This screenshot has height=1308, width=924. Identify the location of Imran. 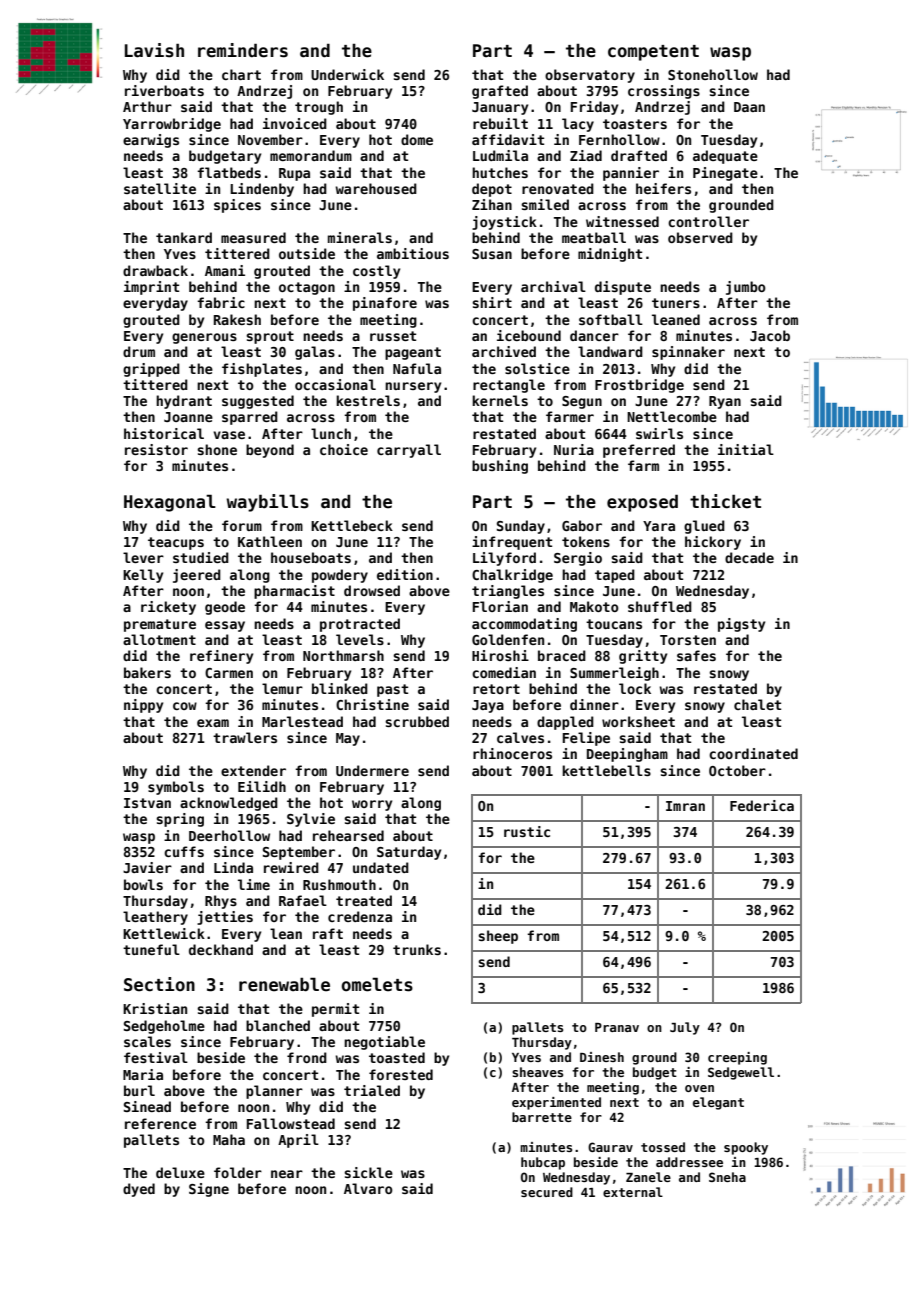
(685, 806).
